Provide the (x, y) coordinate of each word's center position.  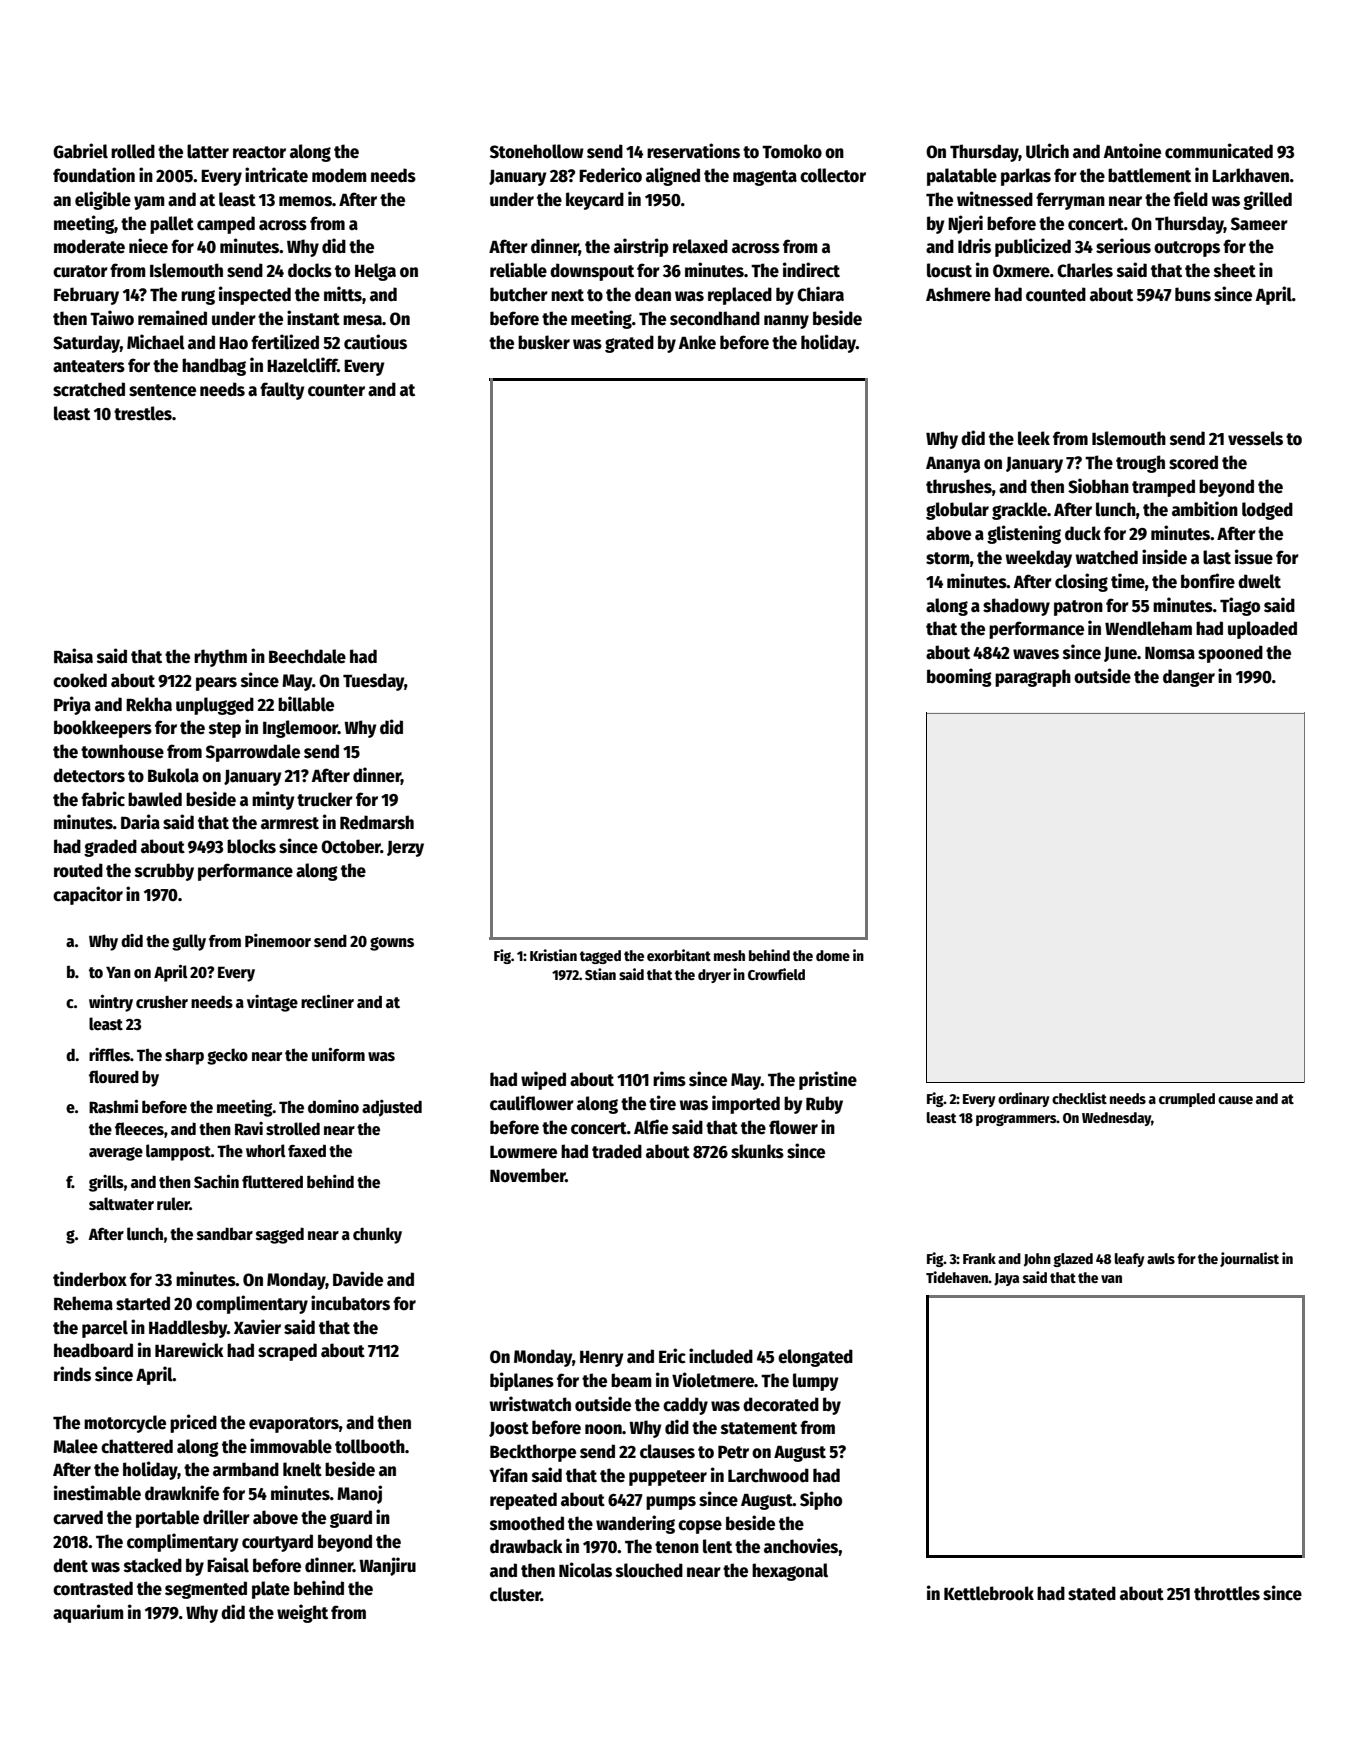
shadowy (1016, 607)
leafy (1130, 1260)
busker (544, 342)
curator (80, 271)
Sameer (1259, 224)
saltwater (121, 1204)
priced (193, 1423)
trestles (143, 413)
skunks (757, 1151)
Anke (697, 342)
